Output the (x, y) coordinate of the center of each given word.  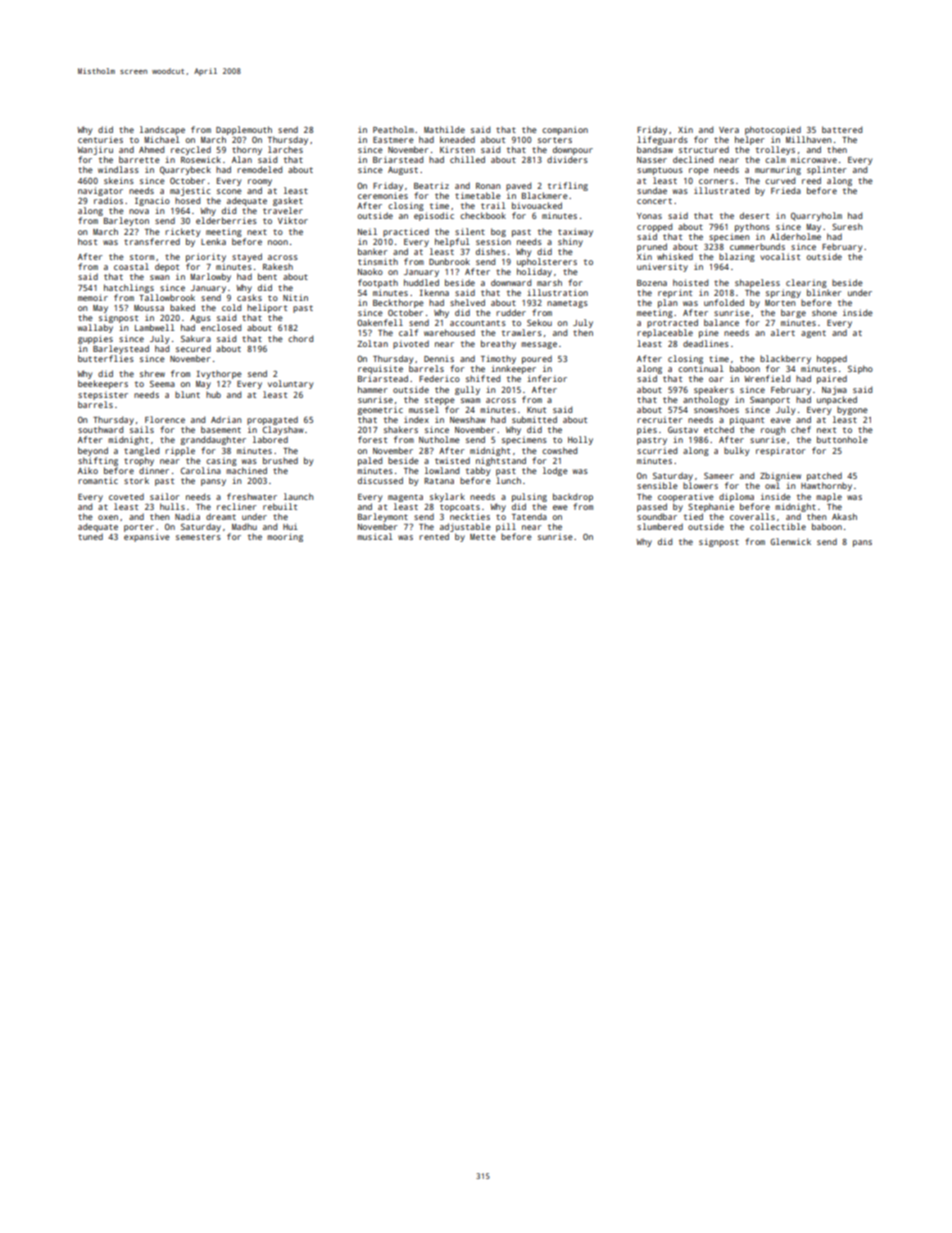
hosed (187, 200)
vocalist (780, 256)
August (403, 171)
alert (783, 332)
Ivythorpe (219, 374)
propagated (272, 420)
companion (565, 130)
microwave (814, 159)
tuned (90, 536)
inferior (547, 378)
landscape (162, 130)
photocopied (773, 130)
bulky (736, 451)
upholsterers (547, 262)
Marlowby (210, 277)
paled (370, 461)
